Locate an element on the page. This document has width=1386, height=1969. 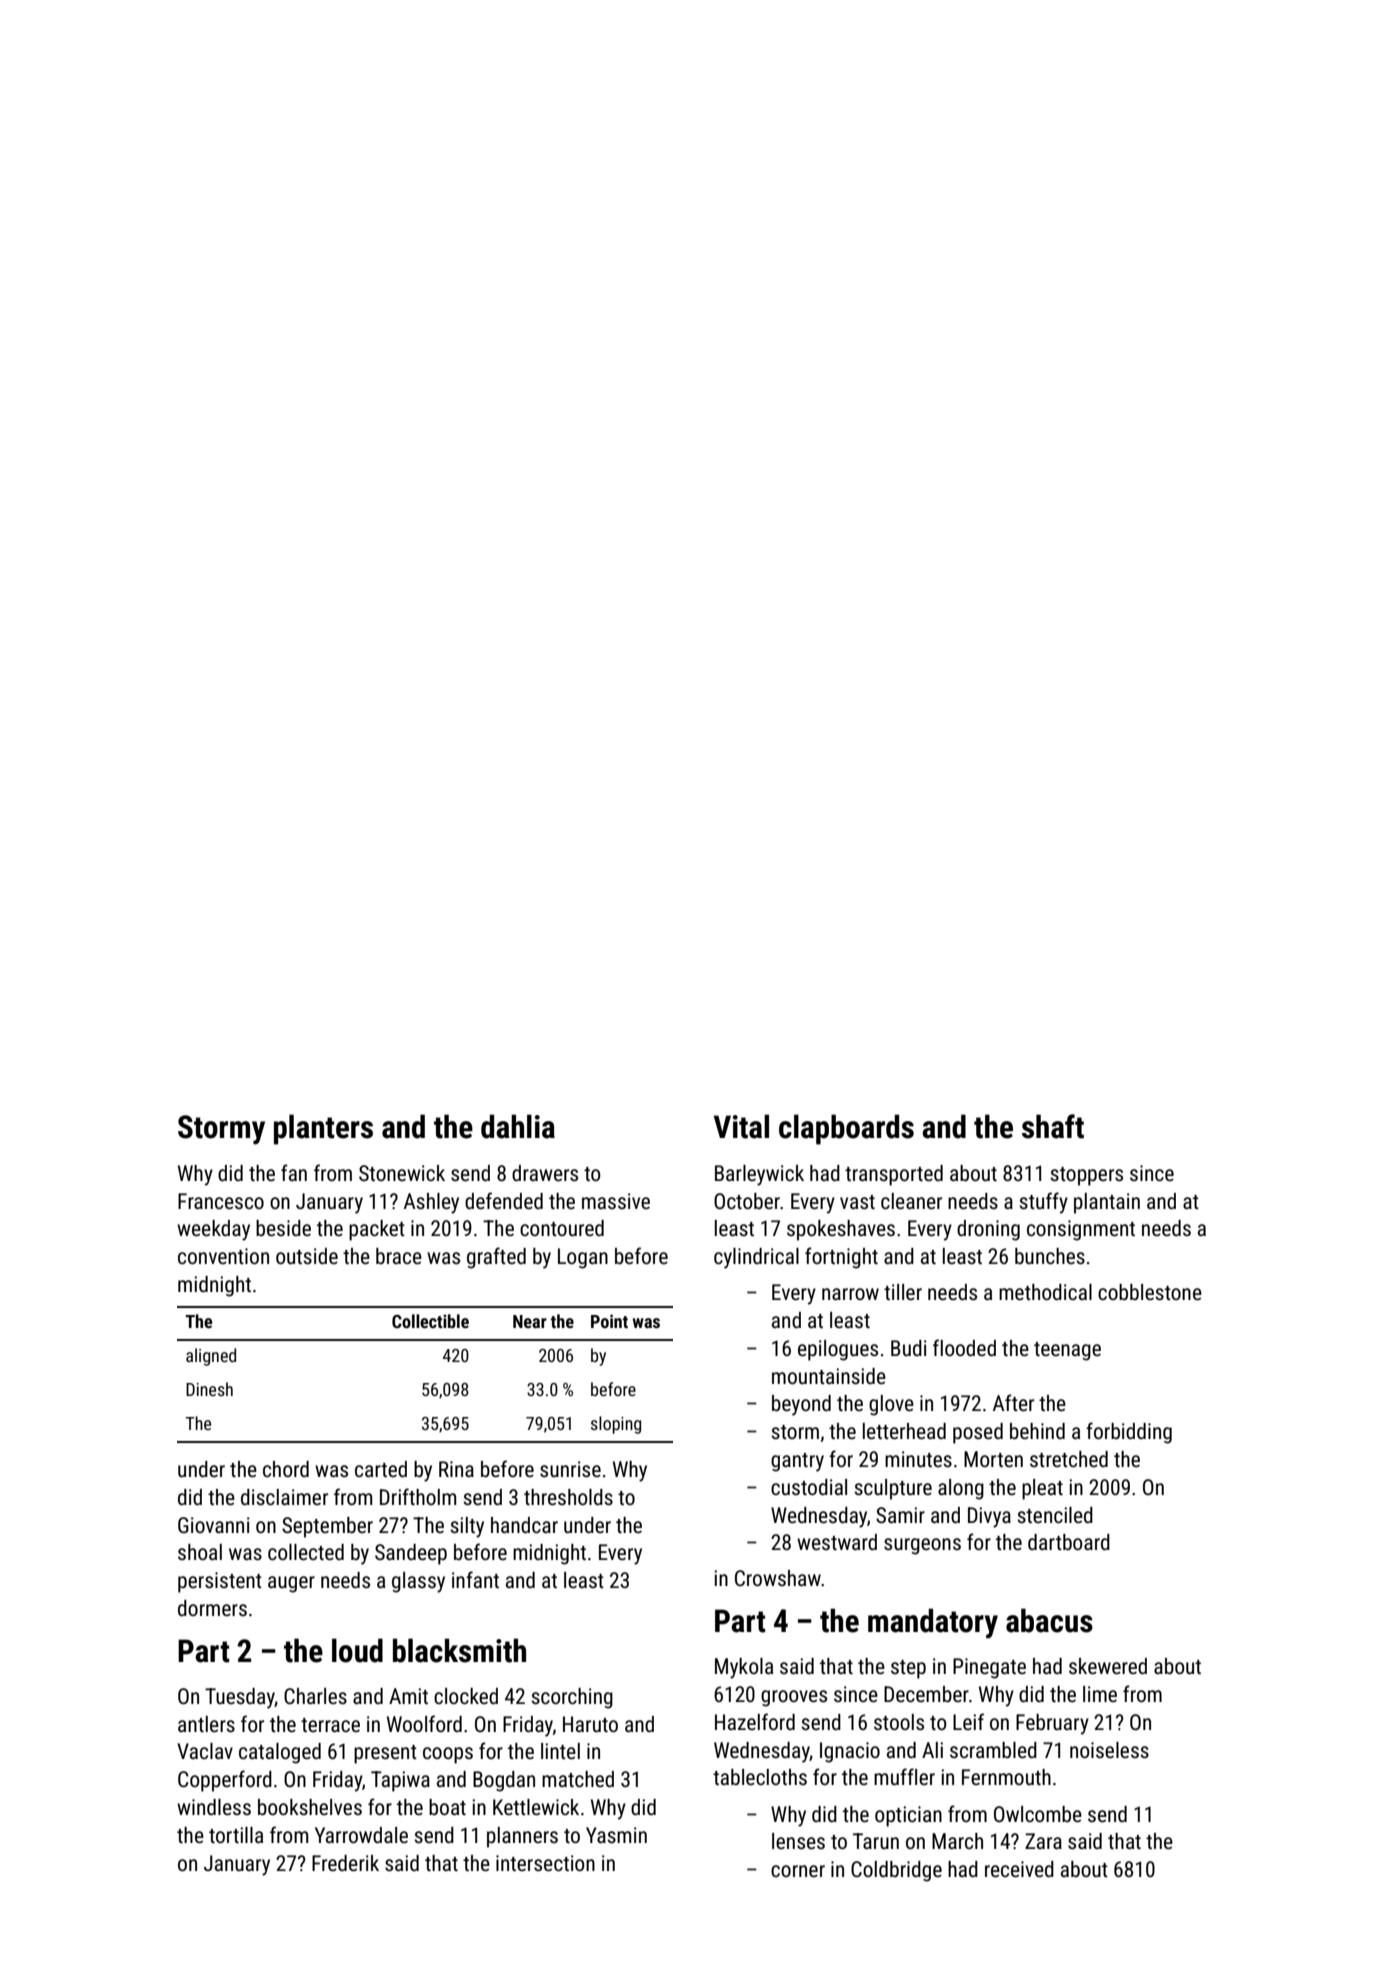
shaft is located at coordinates (1053, 1126).
